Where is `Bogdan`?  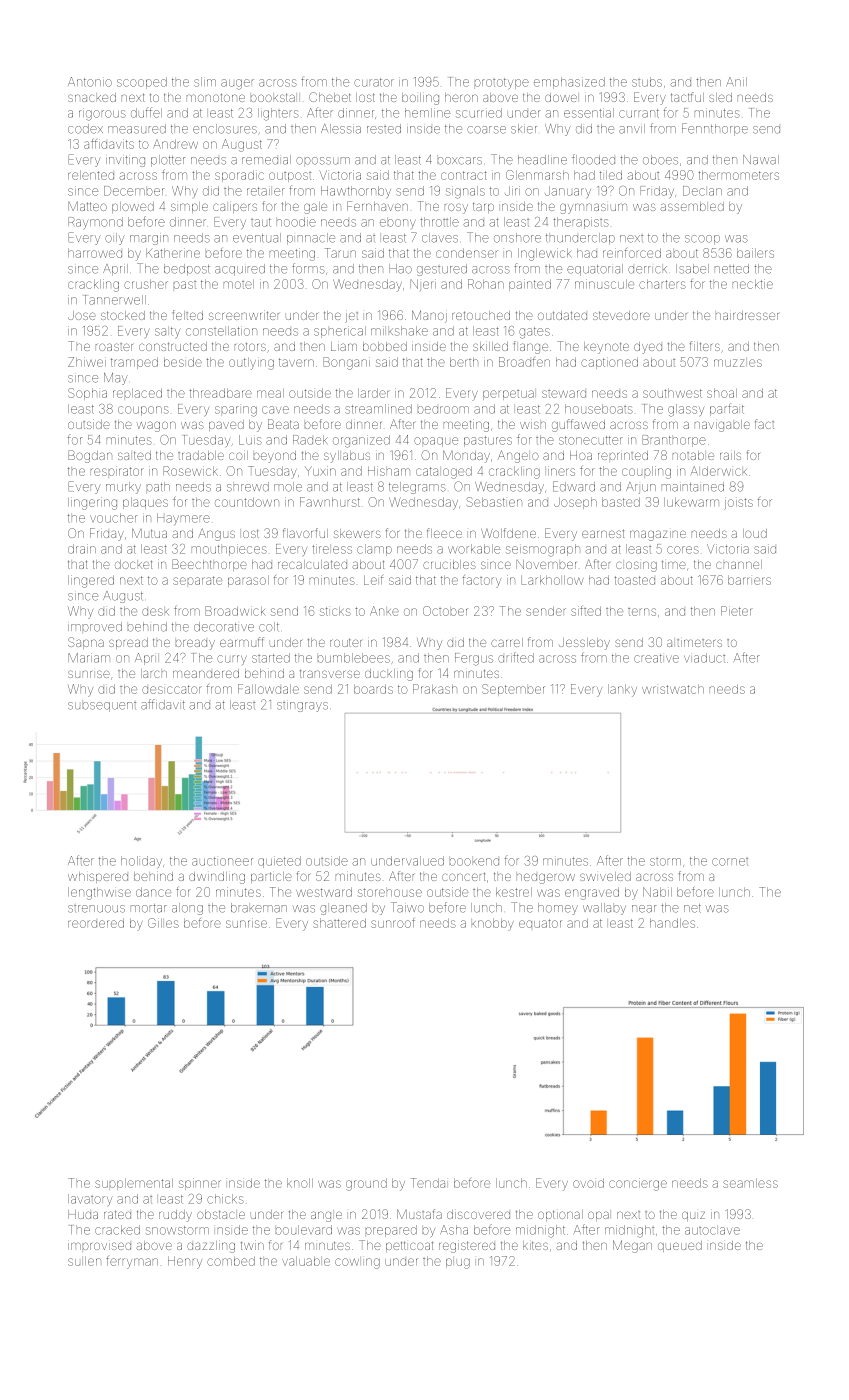 Bogdan is located at coordinates (90, 456).
